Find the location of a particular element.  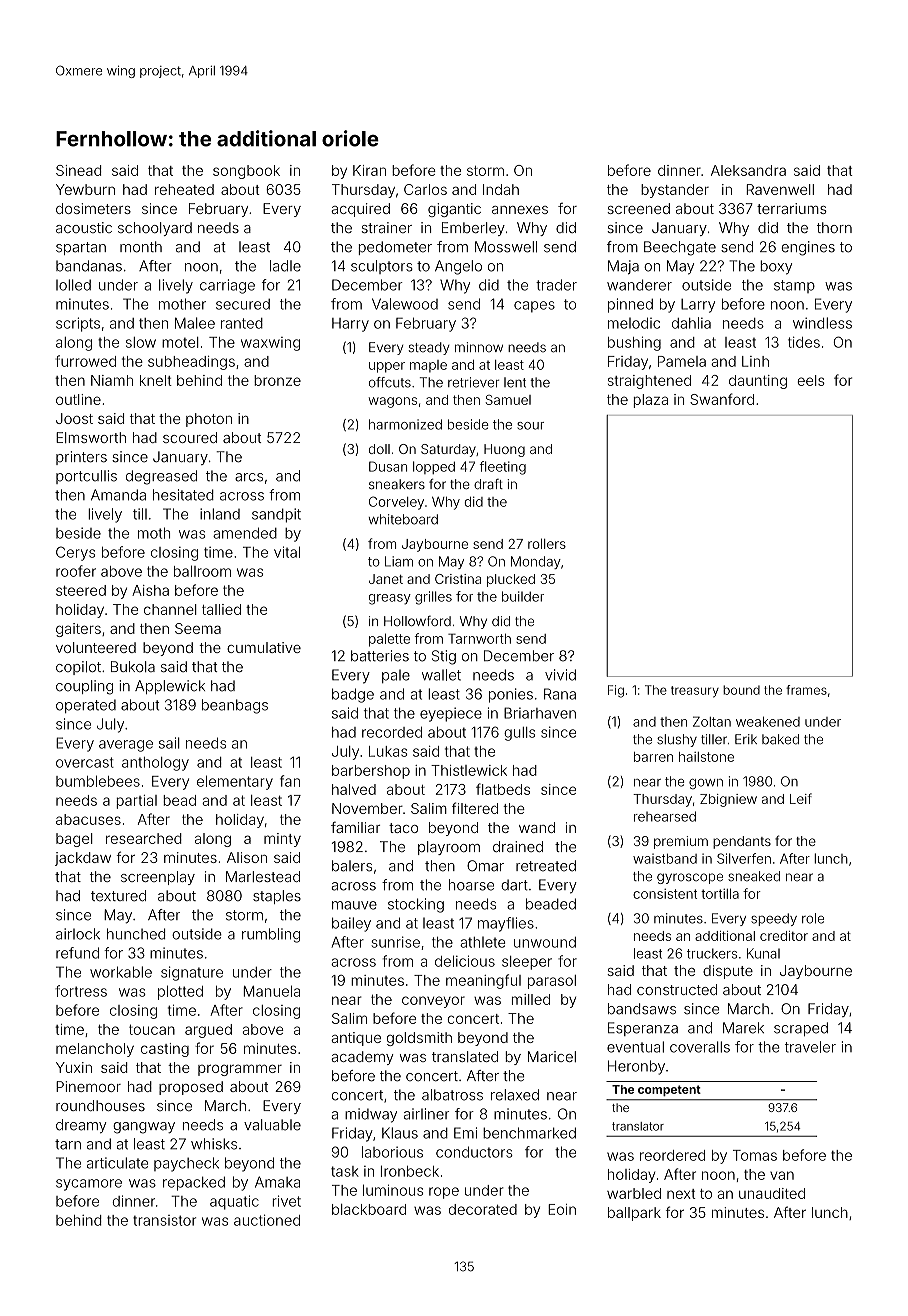

bandanas is located at coordinates (89, 266).
